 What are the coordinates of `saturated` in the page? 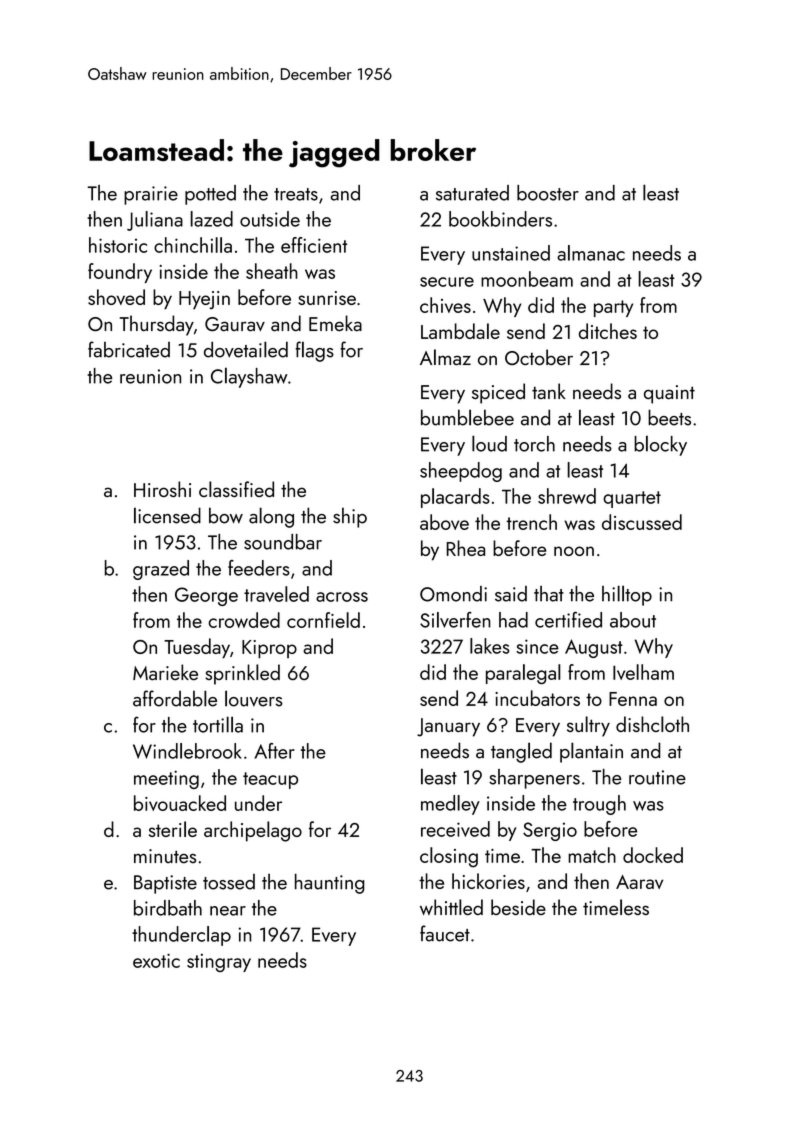 It's located at (472, 193).
